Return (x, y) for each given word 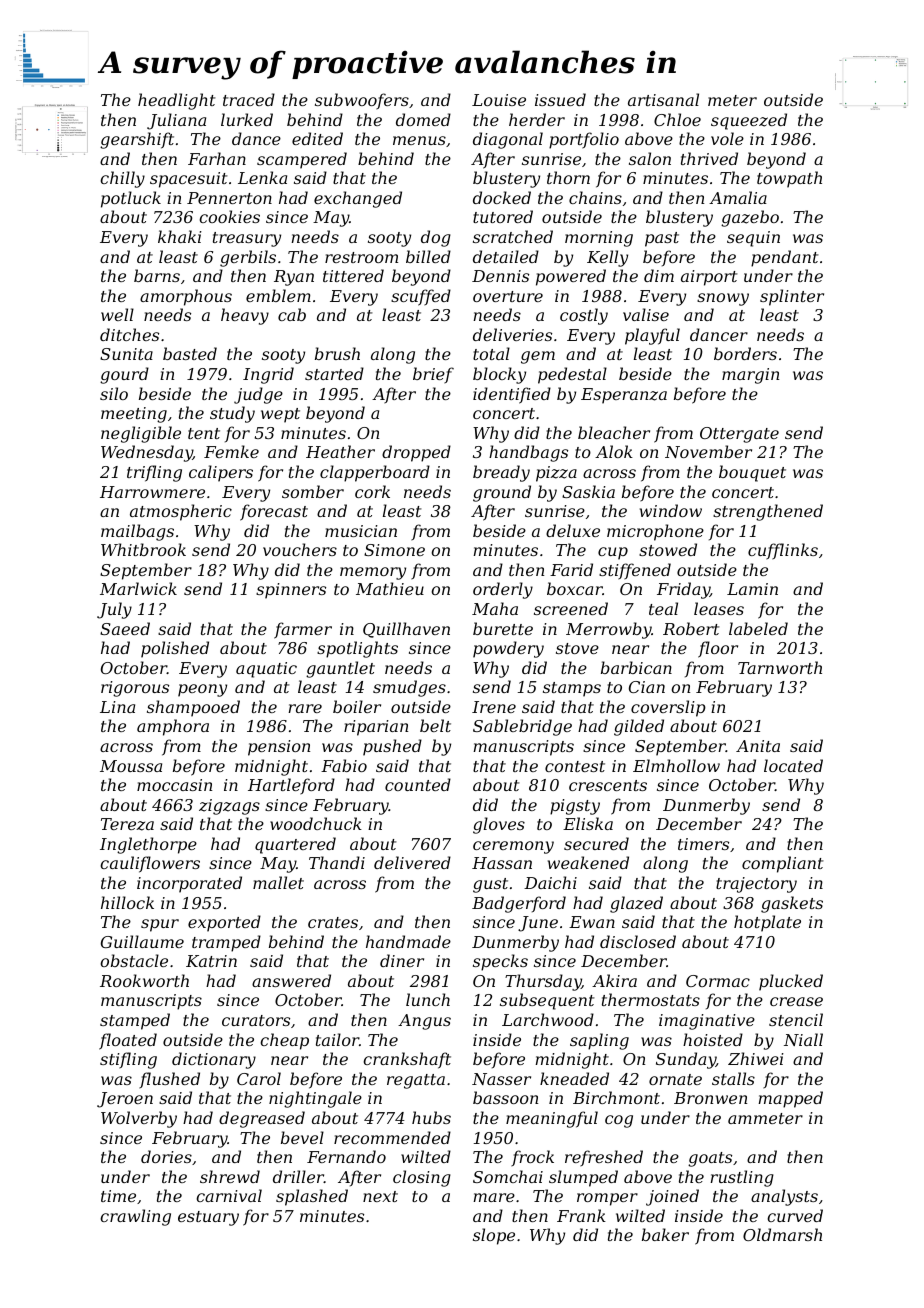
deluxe (573, 530)
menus (419, 140)
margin (750, 376)
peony (202, 690)
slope (494, 1236)
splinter (792, 297)
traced (249, 99)
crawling (135, 1217)
